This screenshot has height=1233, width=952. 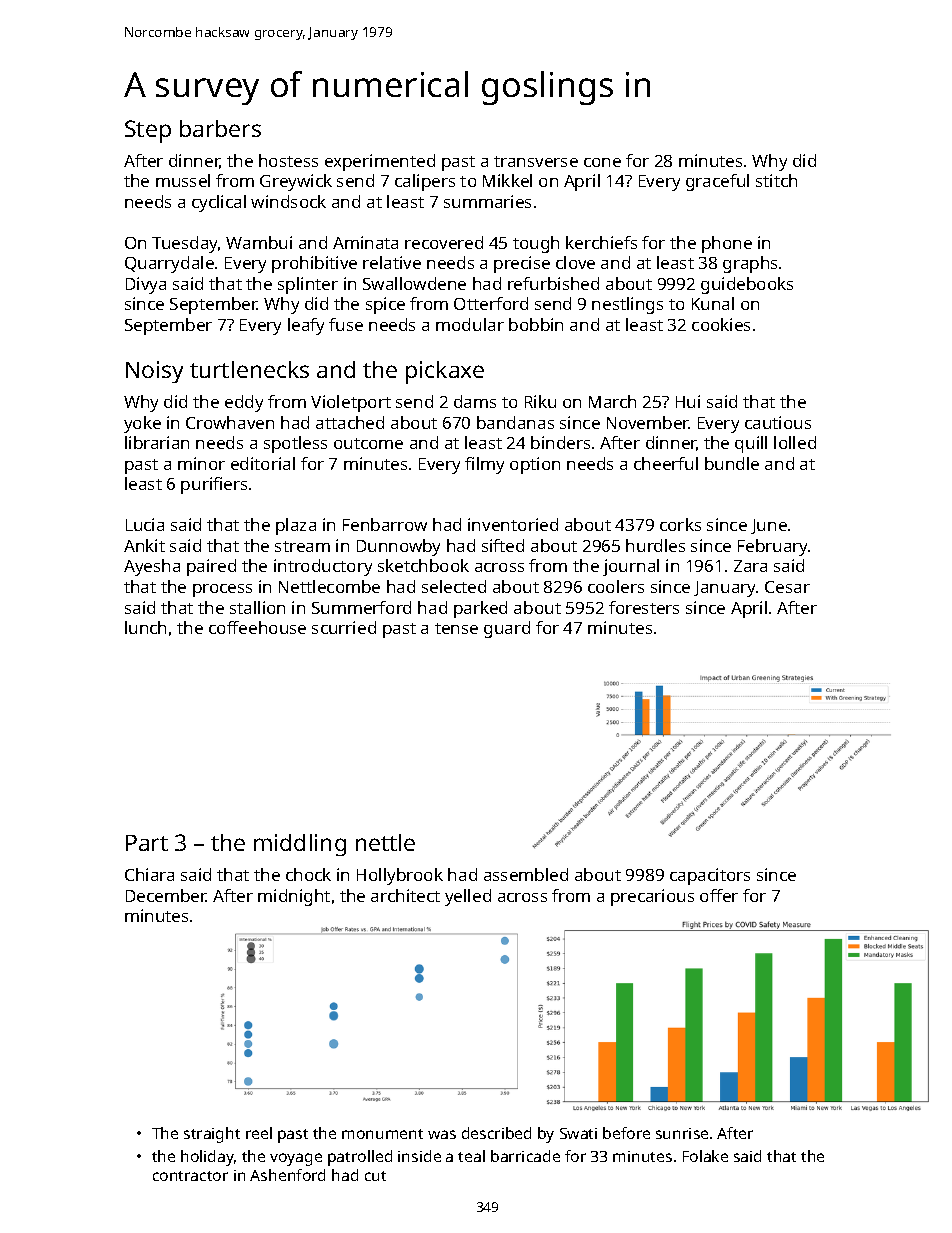 What do you see at coordinates (219, 203) in the screenshot?
I see `cyclical` at bounding box center [219, 203].
